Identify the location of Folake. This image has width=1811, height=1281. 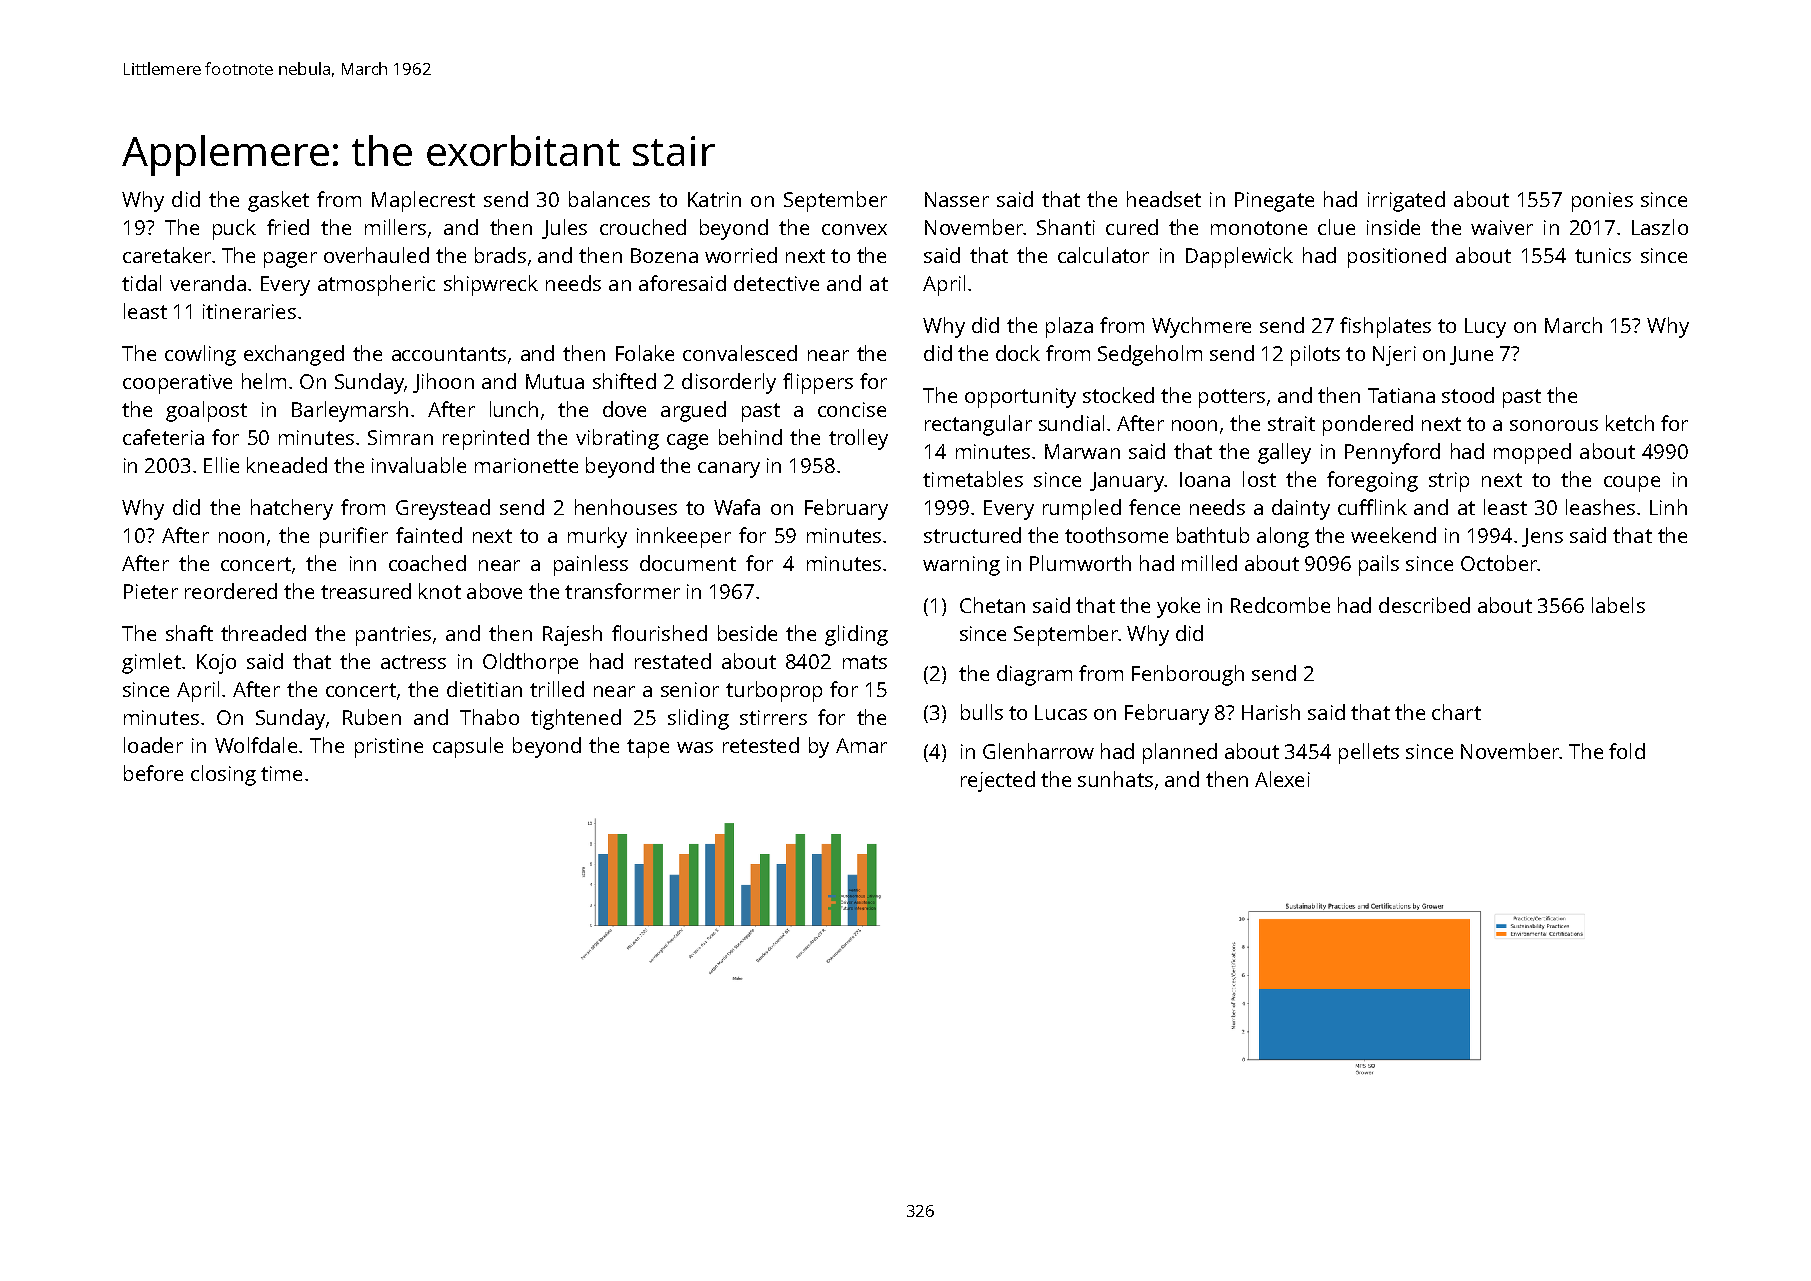
(645, 353).
